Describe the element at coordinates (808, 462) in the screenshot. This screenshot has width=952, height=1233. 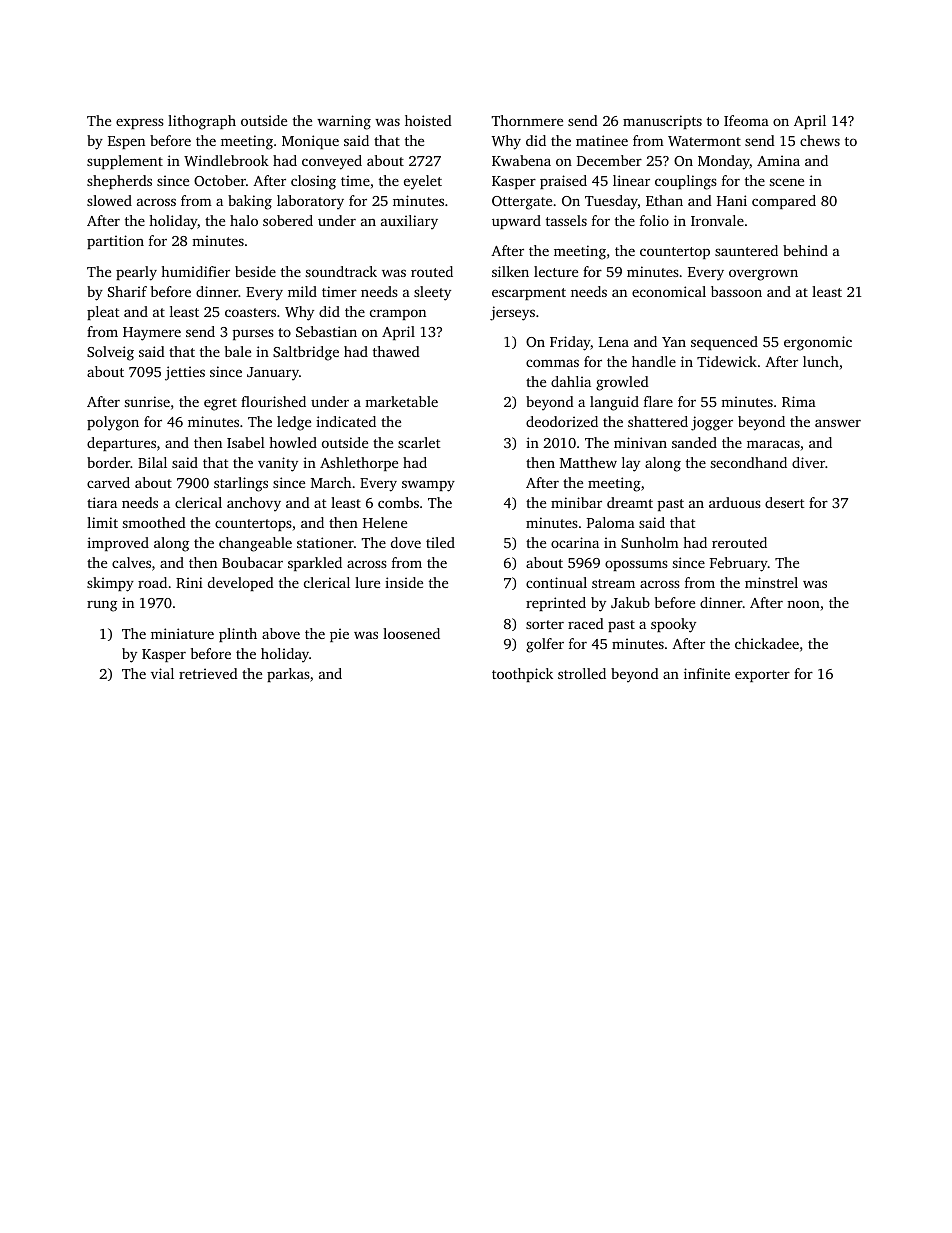
I see `diver` at that location.
